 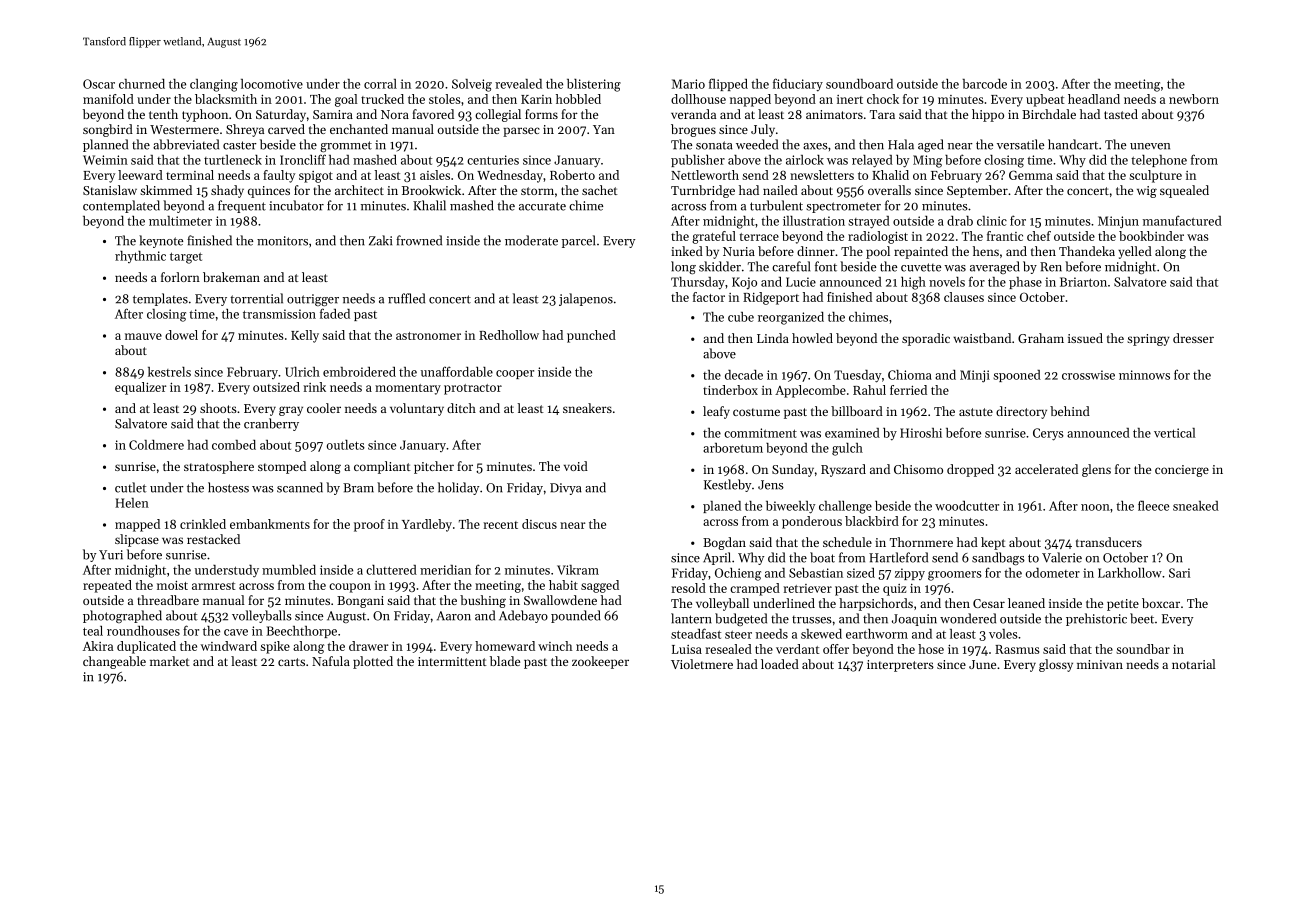 What do you see at coordinates (242, 206) in the screenshot?
I see `frequent` at bounding box center [242, 206].
